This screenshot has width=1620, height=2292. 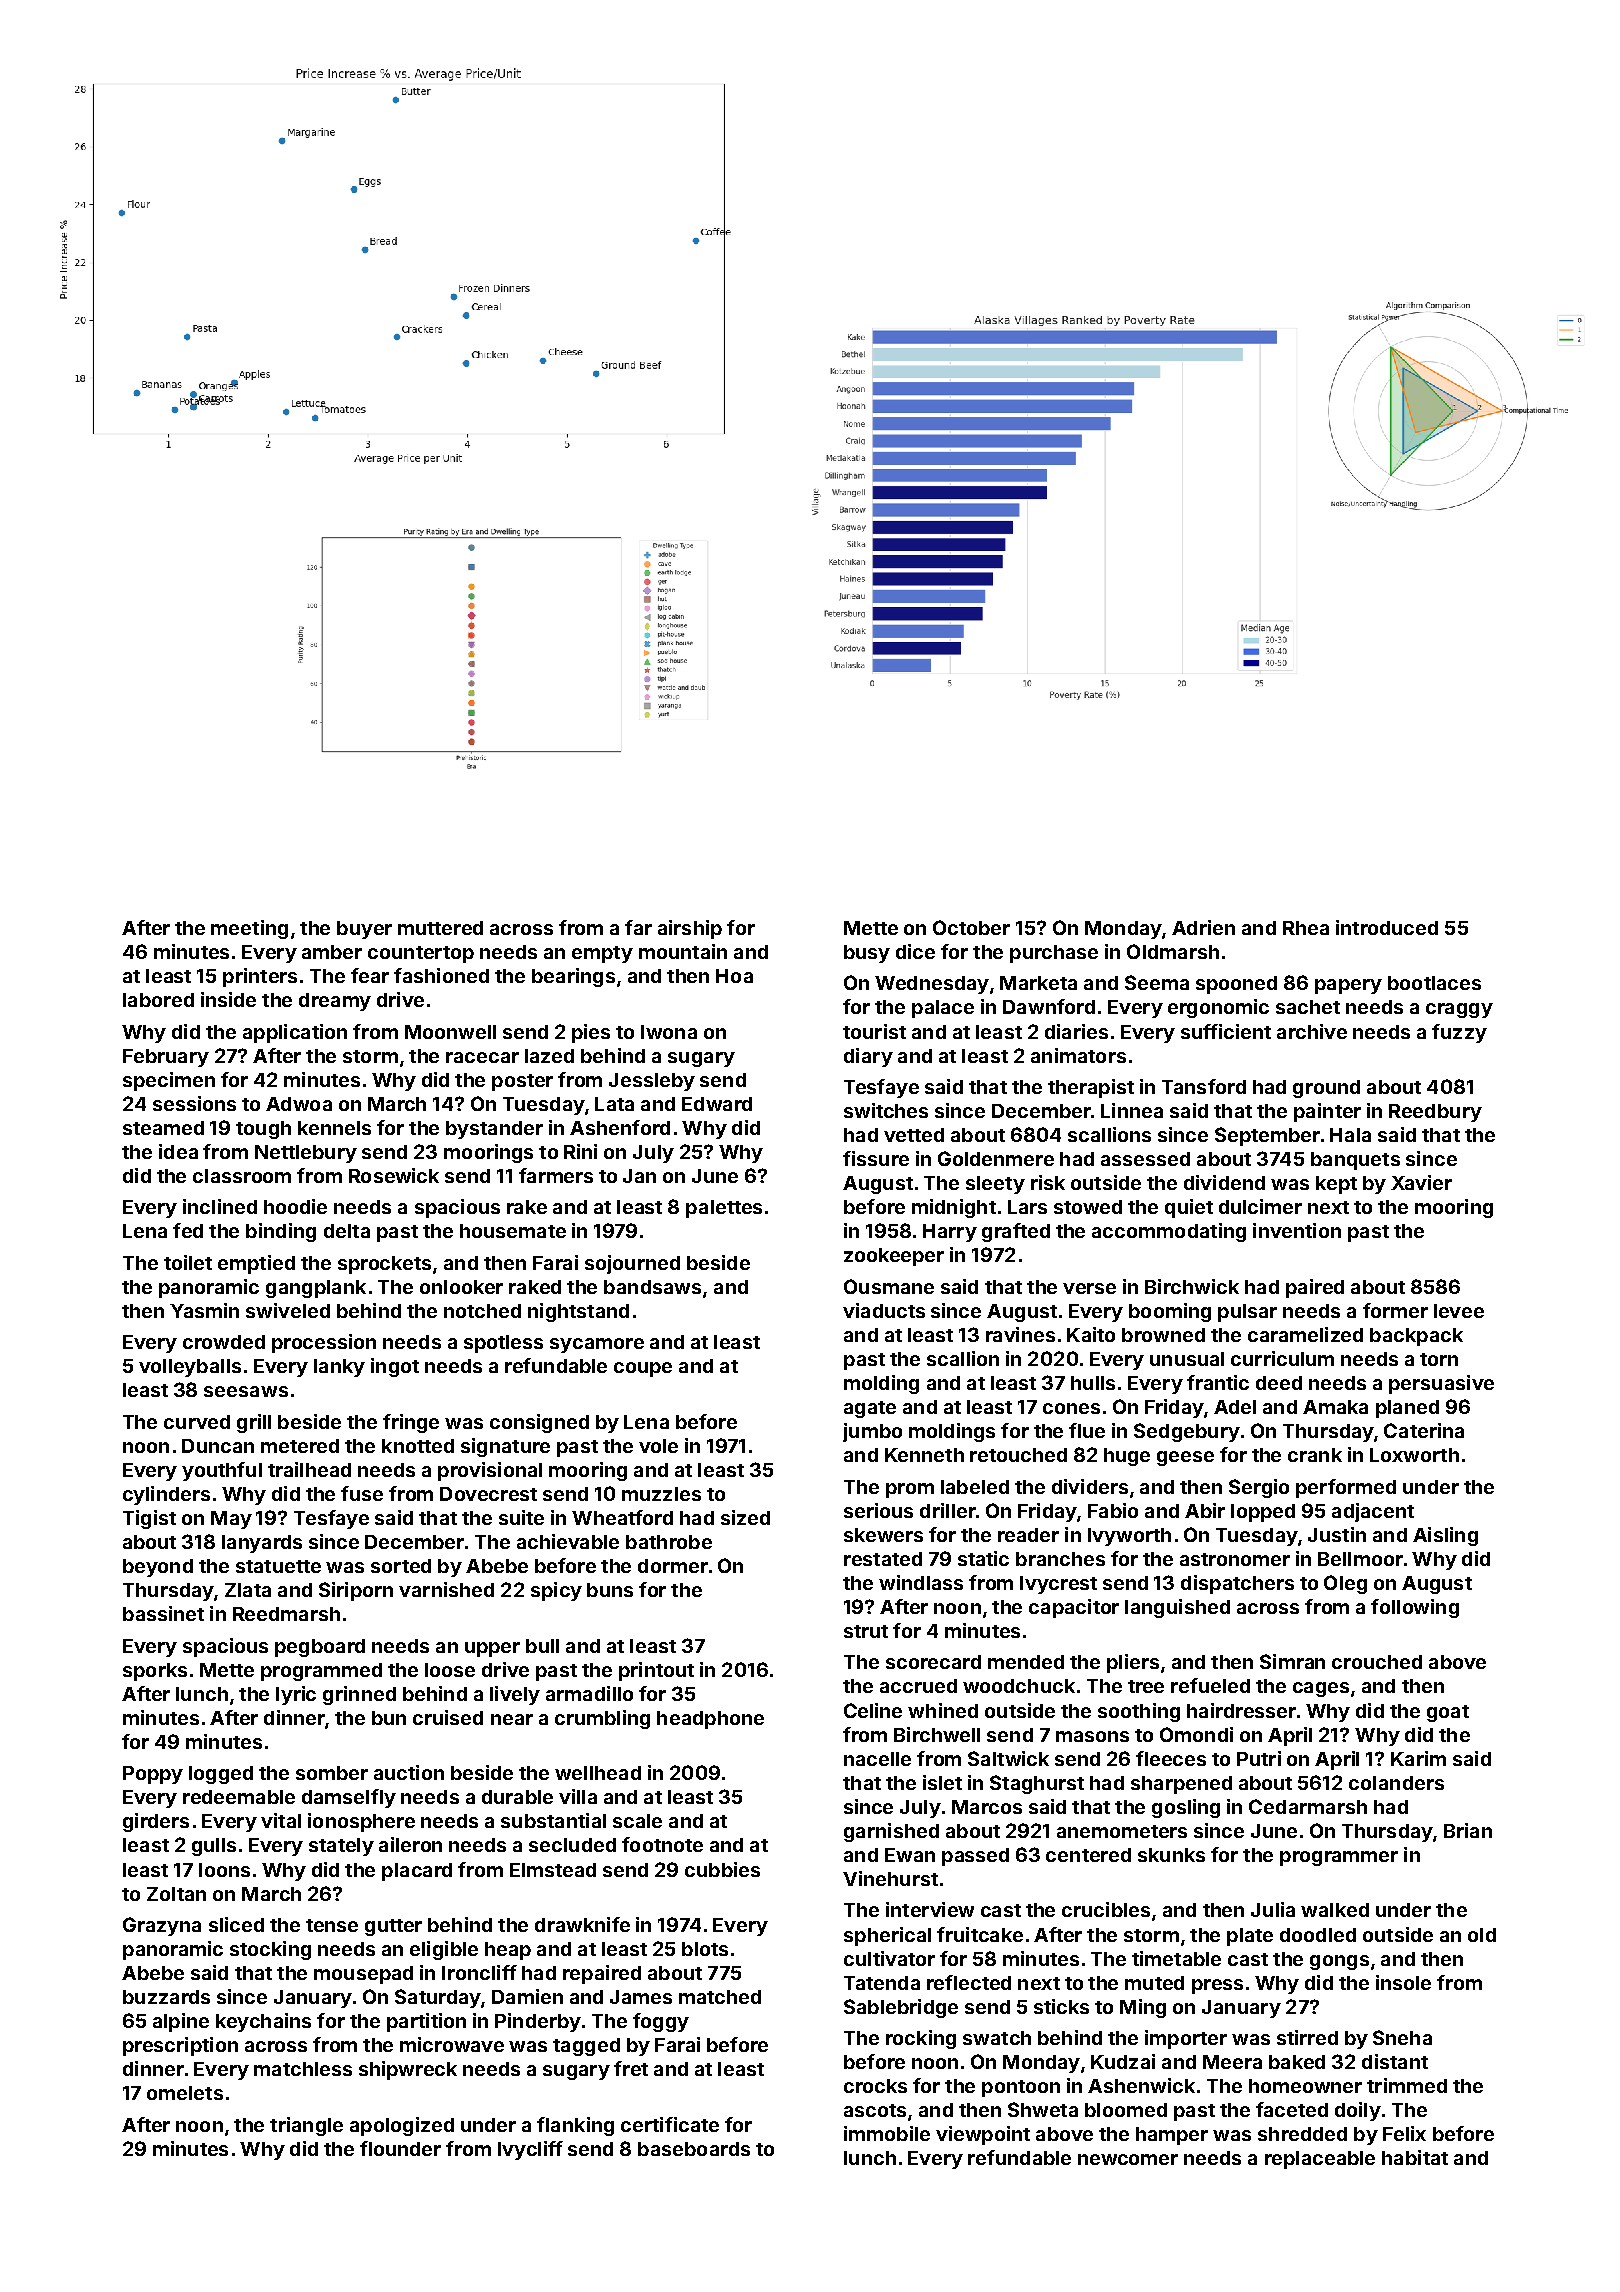 I want to click on prescription, so click(x=180, y=2046).
